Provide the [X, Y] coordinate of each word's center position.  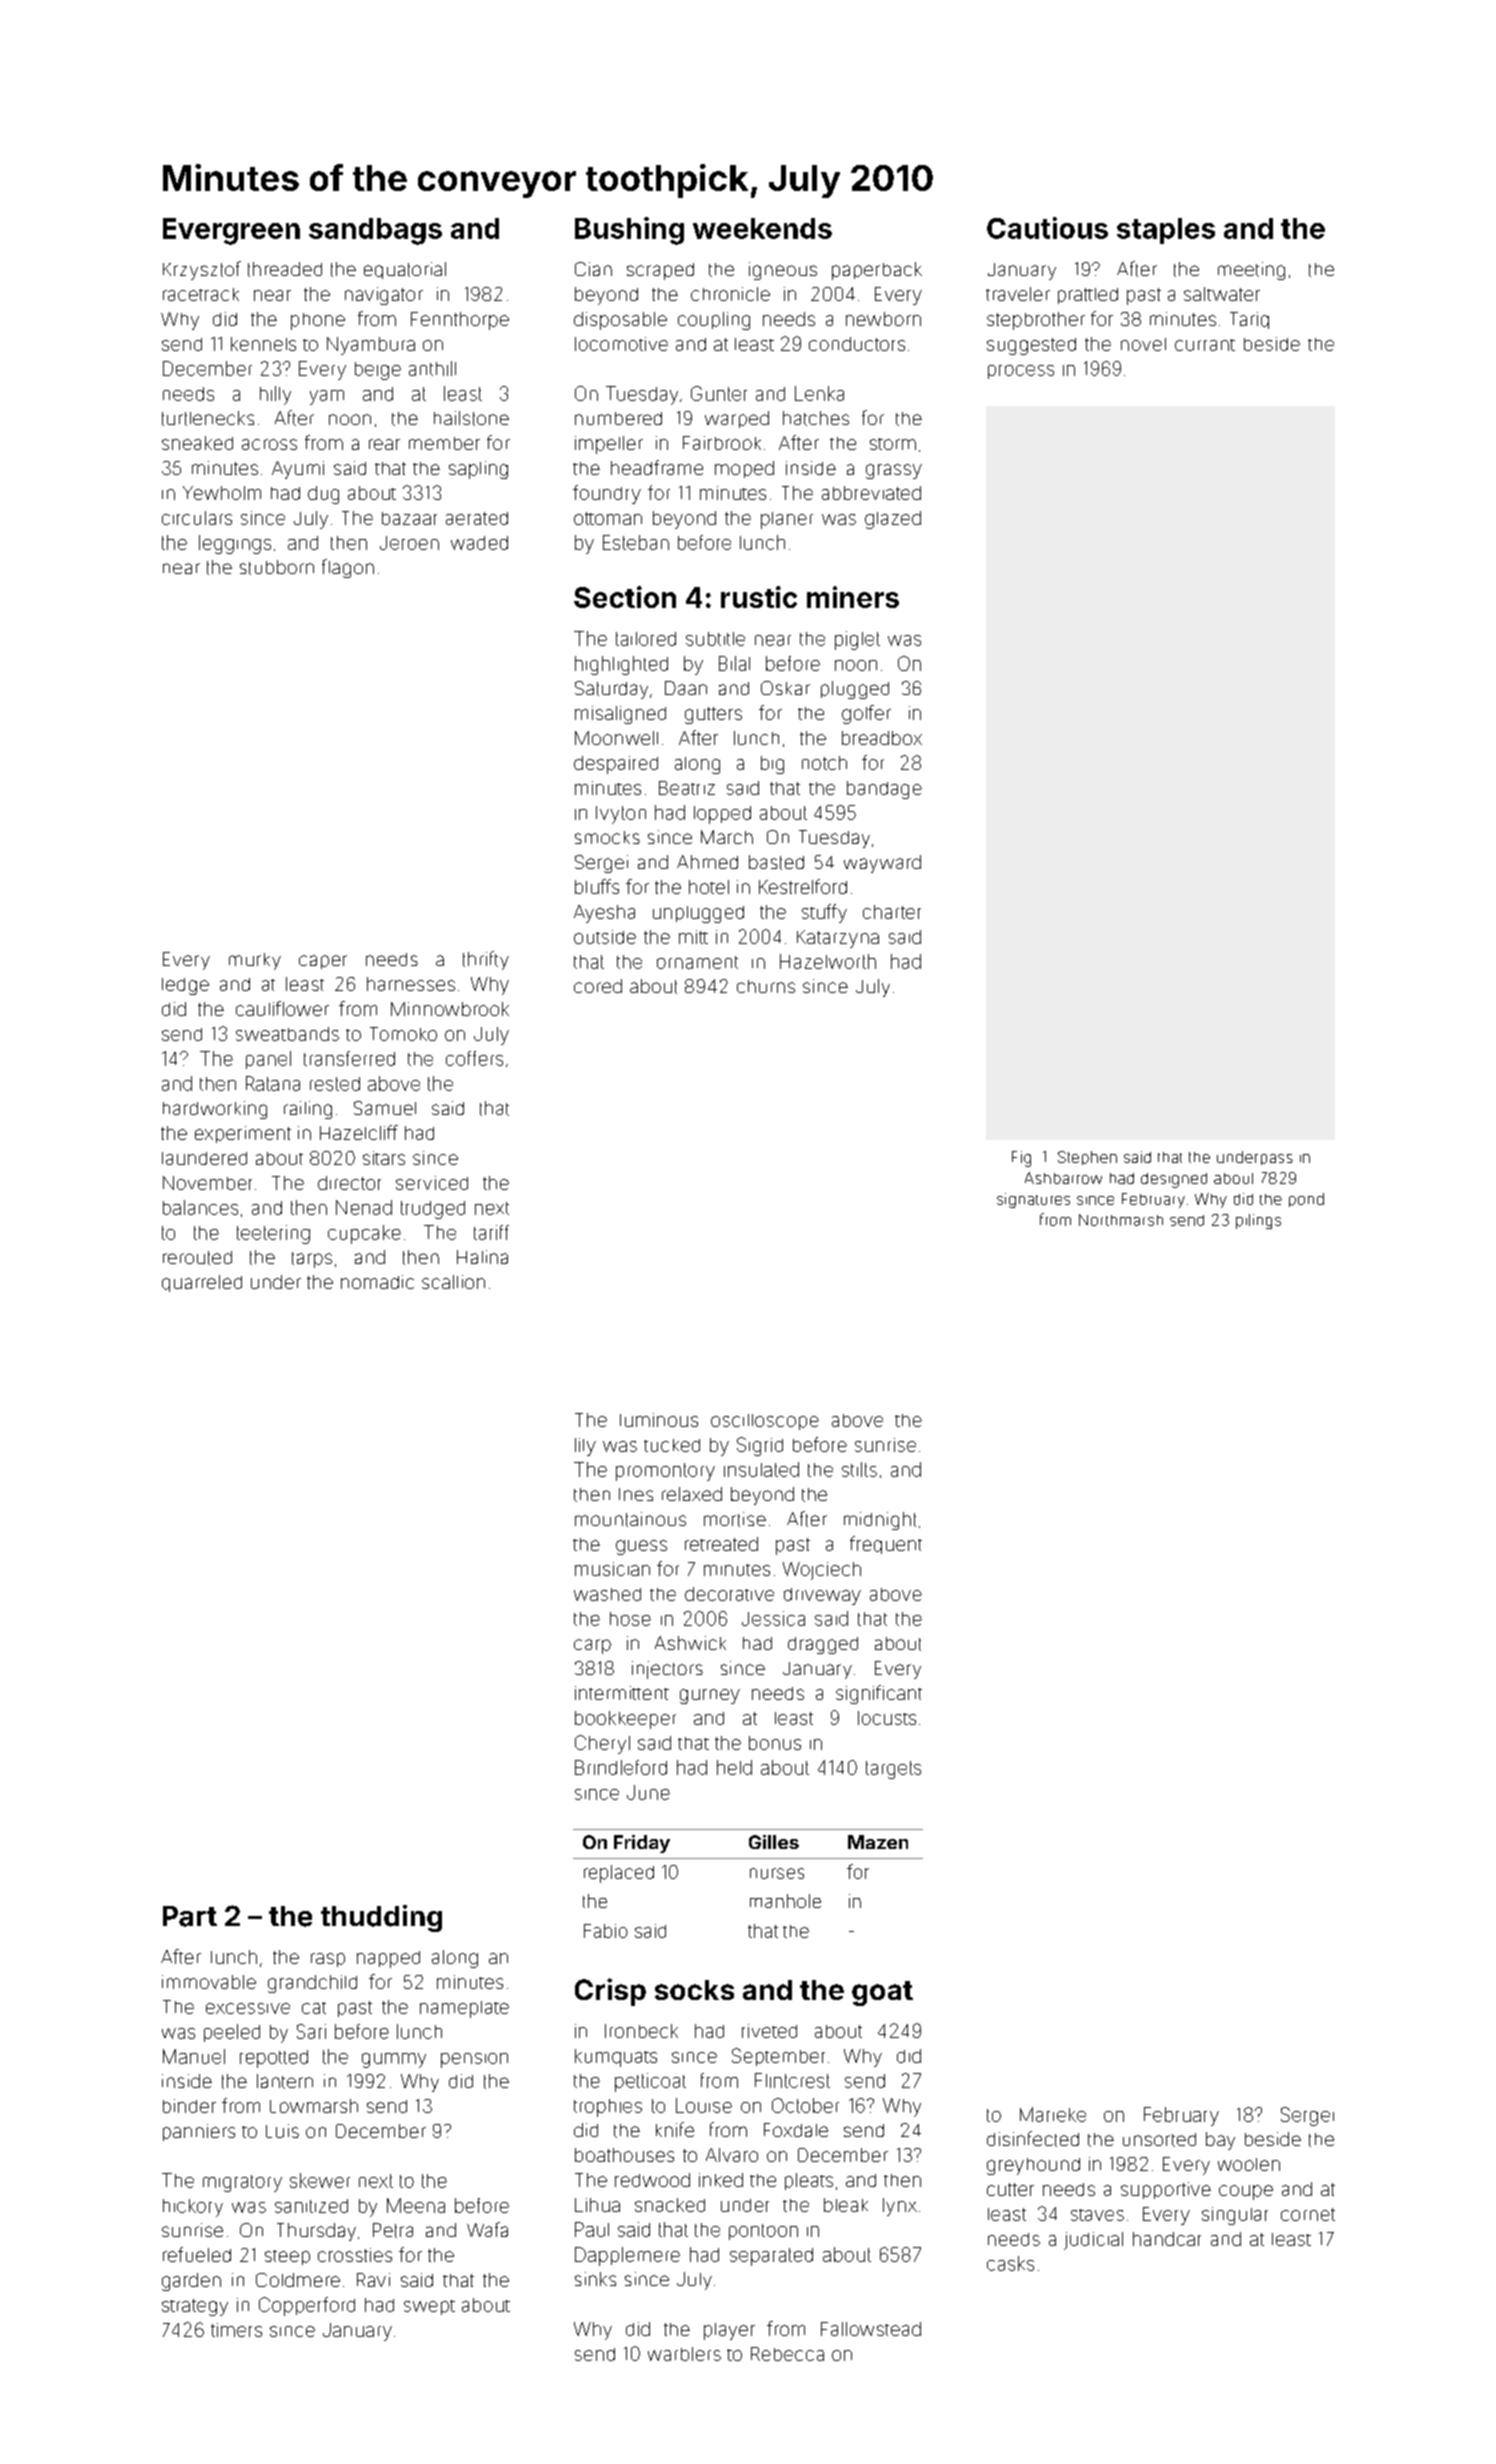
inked [721, 2180]
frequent [886, 1545]
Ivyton [621, 815]
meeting [1251, 271]
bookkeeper [625, 1720]
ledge [185, 986]
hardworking [215, 1110]
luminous [659, 1420]
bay [1220, 2141]
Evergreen [231, 231]
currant [1205, 345]
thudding [381, 1918]
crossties [355, 2255]
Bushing [629, 231]
